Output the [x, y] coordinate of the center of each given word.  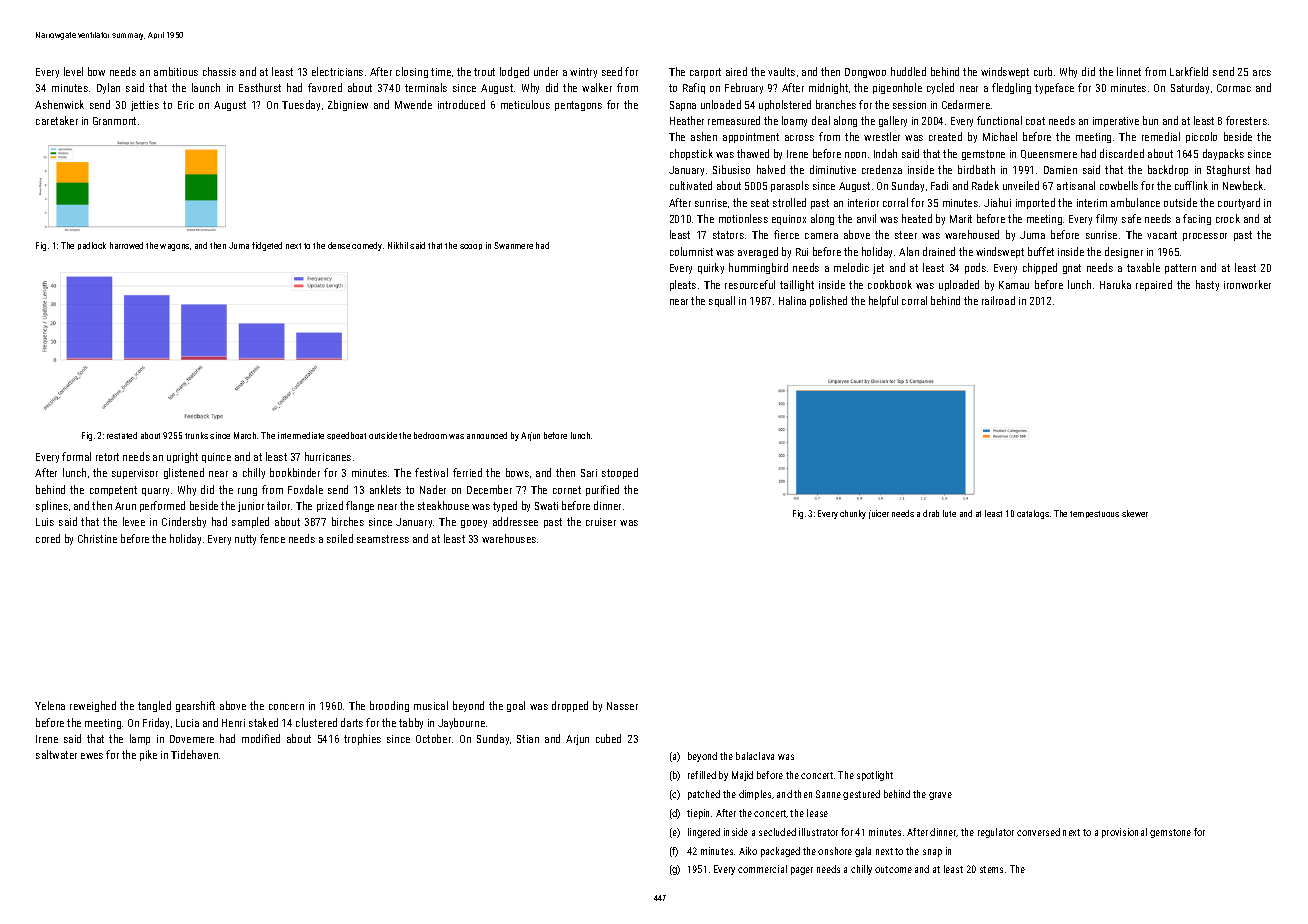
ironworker [1247, 284]
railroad [998, 300]
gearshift [195, 706]
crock [1228, 218]
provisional [1124, 833]
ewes [92, 756]
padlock [92, 246]
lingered [704, 833]
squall [722, 301]
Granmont [114, 121]
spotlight [875, 776]
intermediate [301, 435]
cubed [608, 738]
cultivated [691, 185]
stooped [620, 473]
